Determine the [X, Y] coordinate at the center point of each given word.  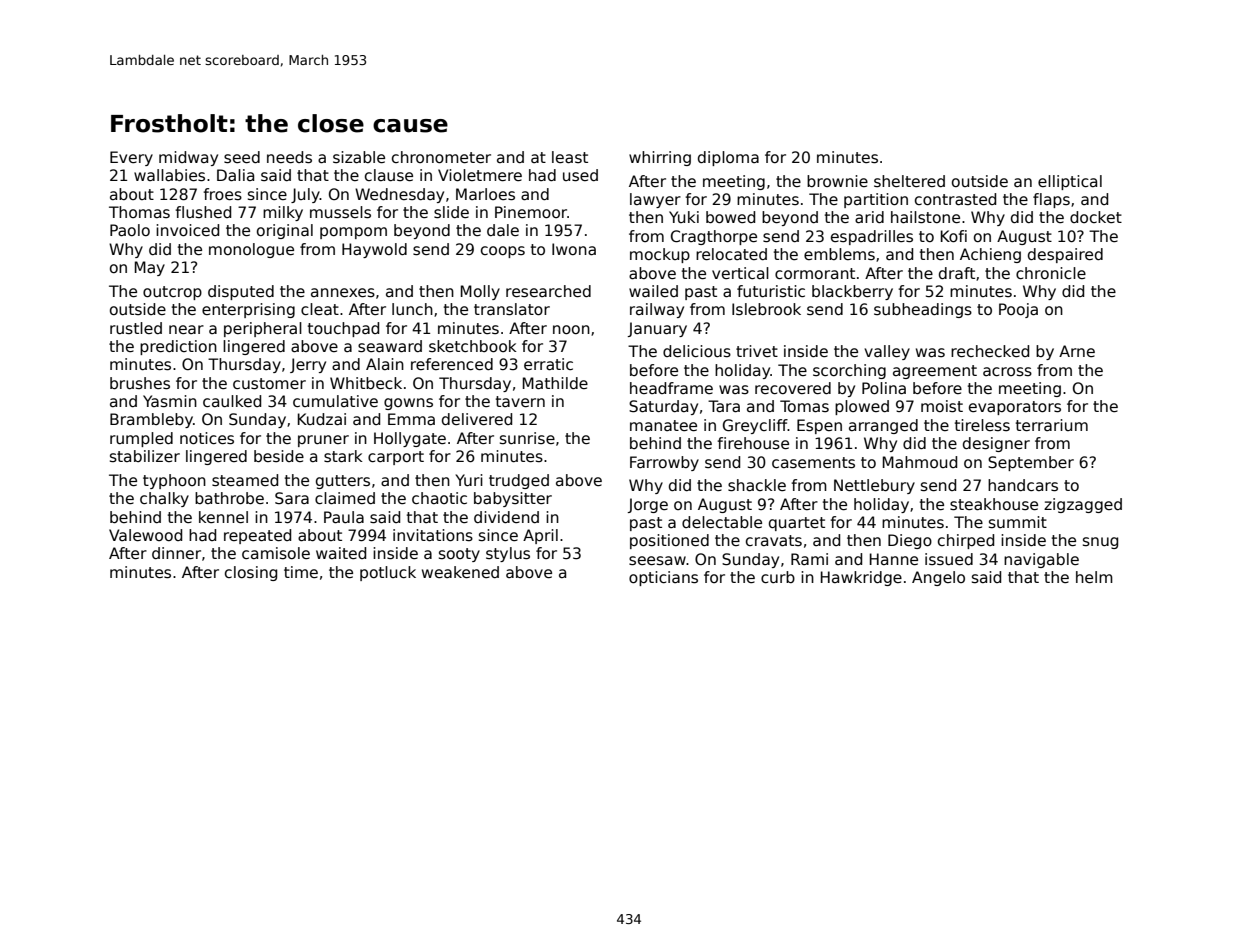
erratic [548, 364]
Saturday [663, 407]
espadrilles [872, 237]
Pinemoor [531, 212]
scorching [849, 371]
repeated [257, 536]
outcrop [172, 293]
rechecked [990, 351]
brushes [140, 383]
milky [283, 213]
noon [571, 329]
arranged [883, 426]
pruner [323, 441]
